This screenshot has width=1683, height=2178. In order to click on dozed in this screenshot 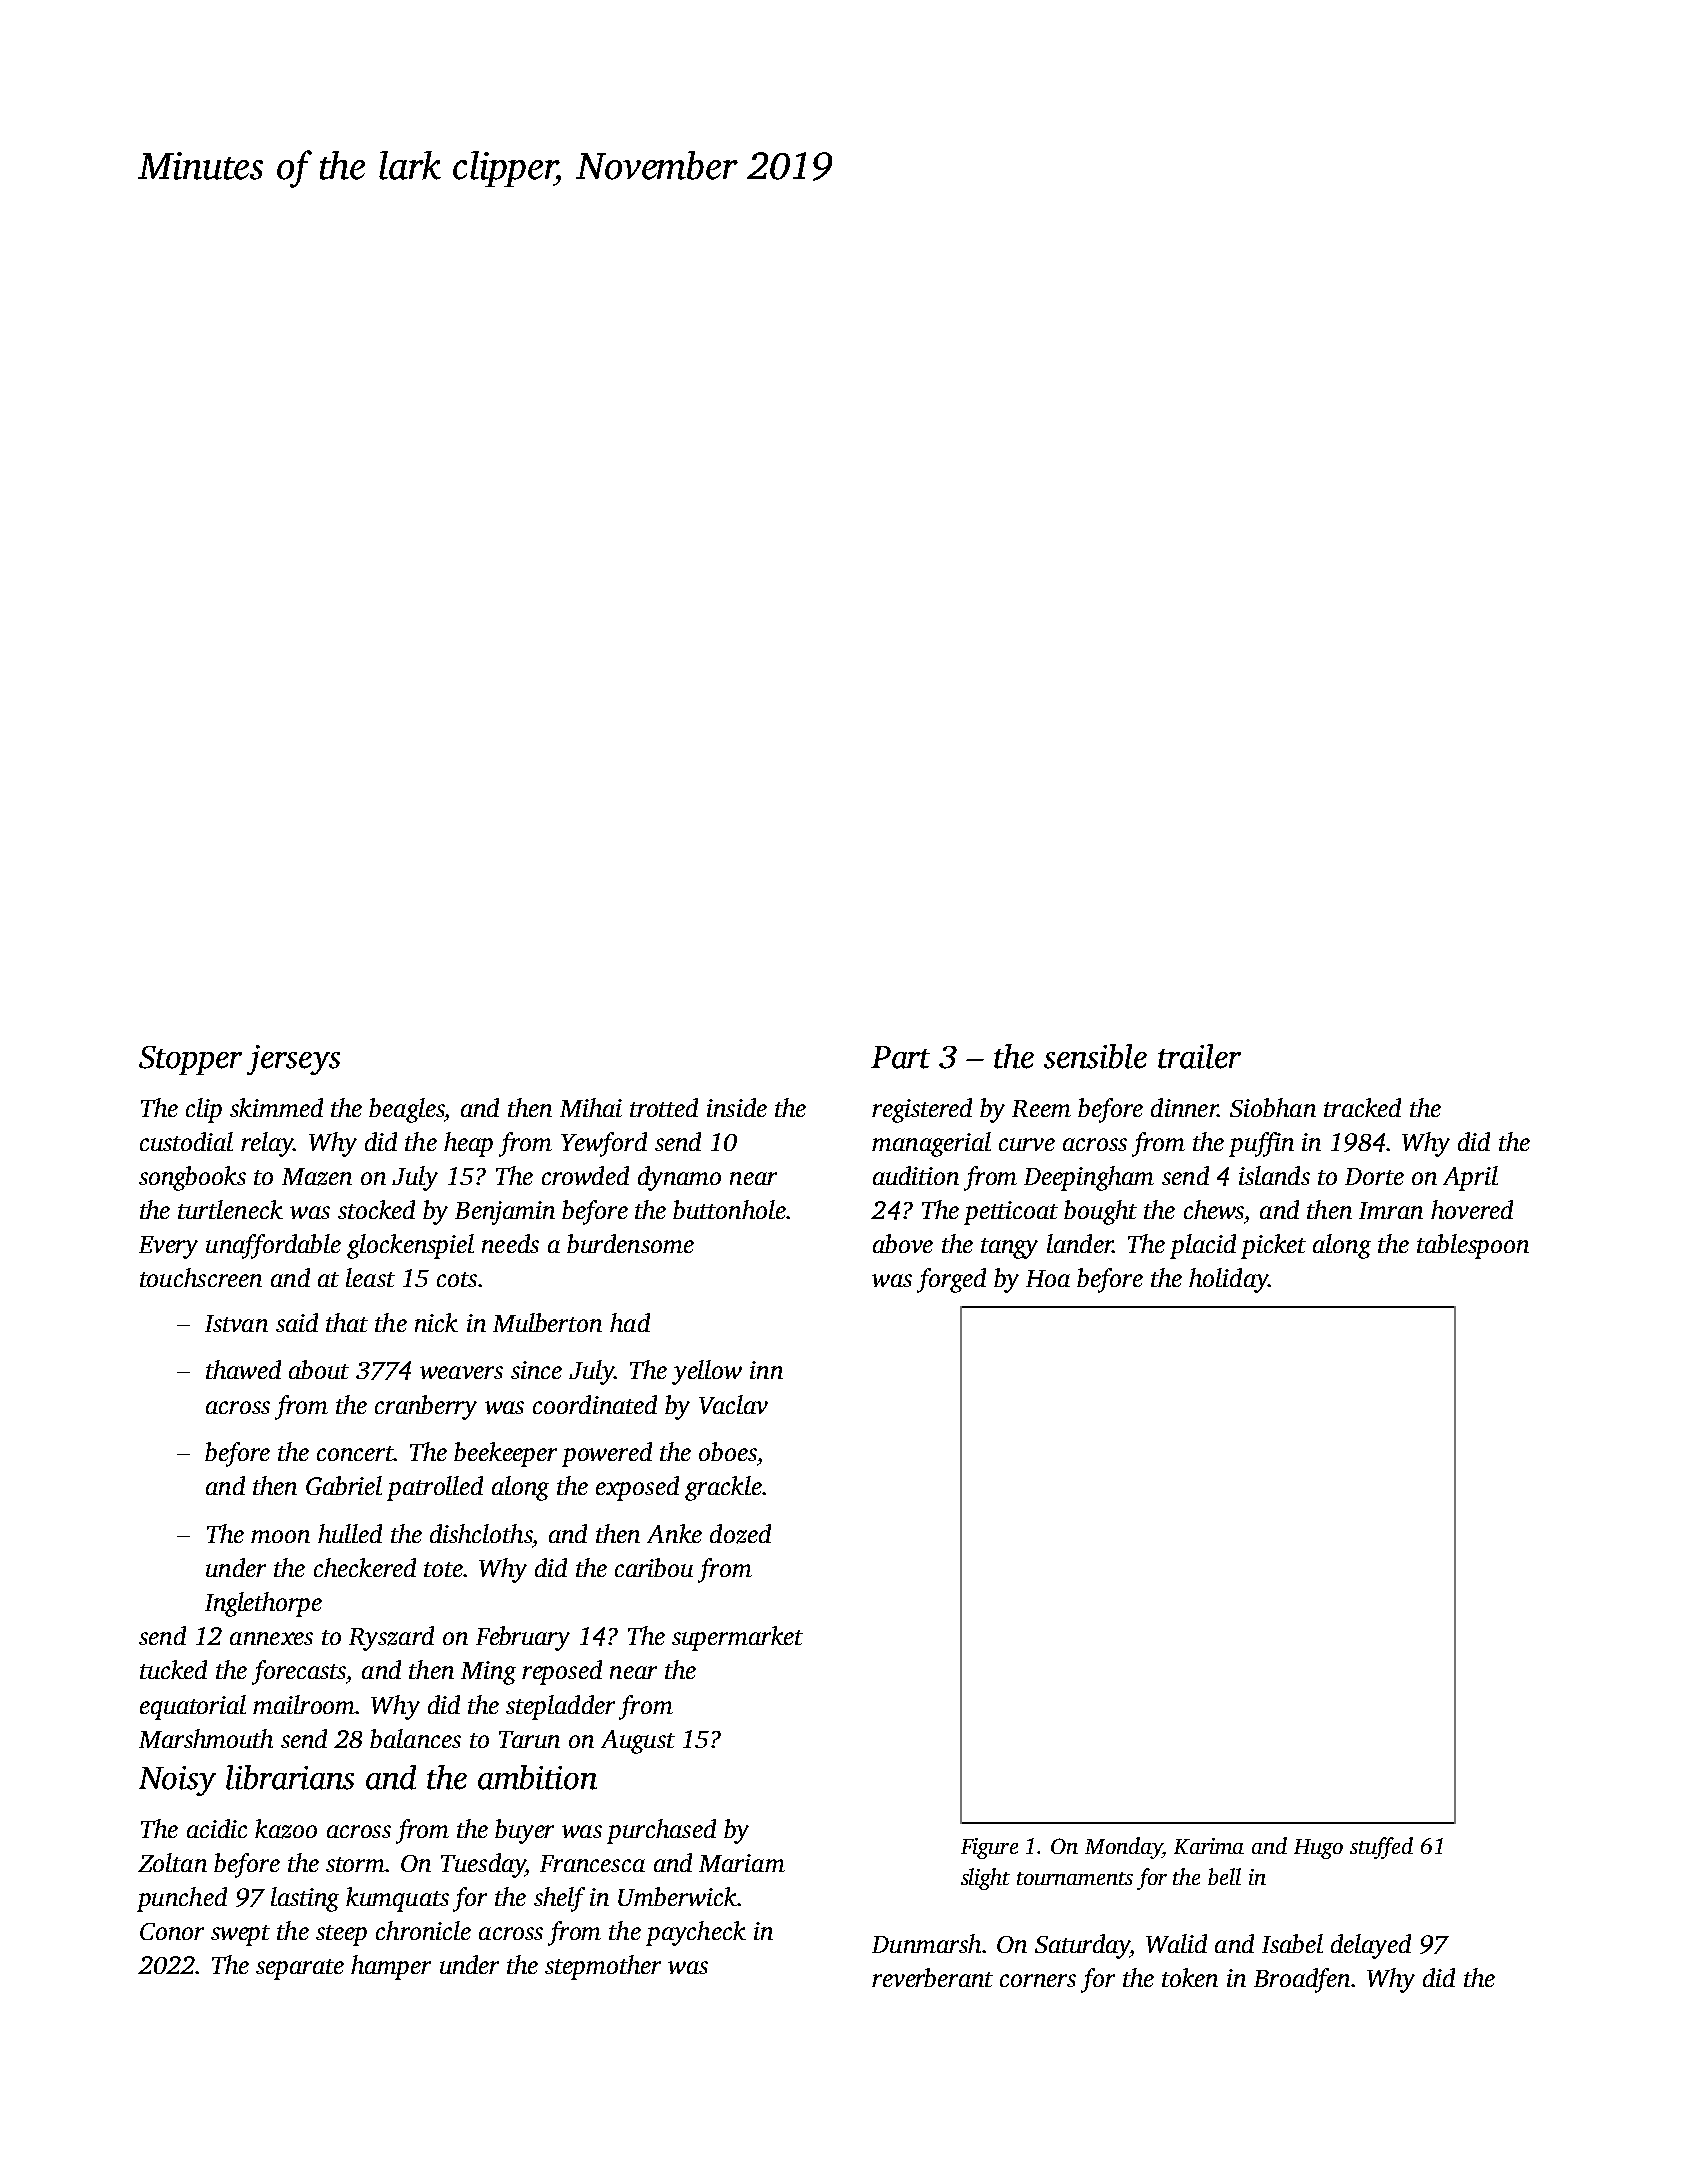, I will do `click(740, 1534)`.
